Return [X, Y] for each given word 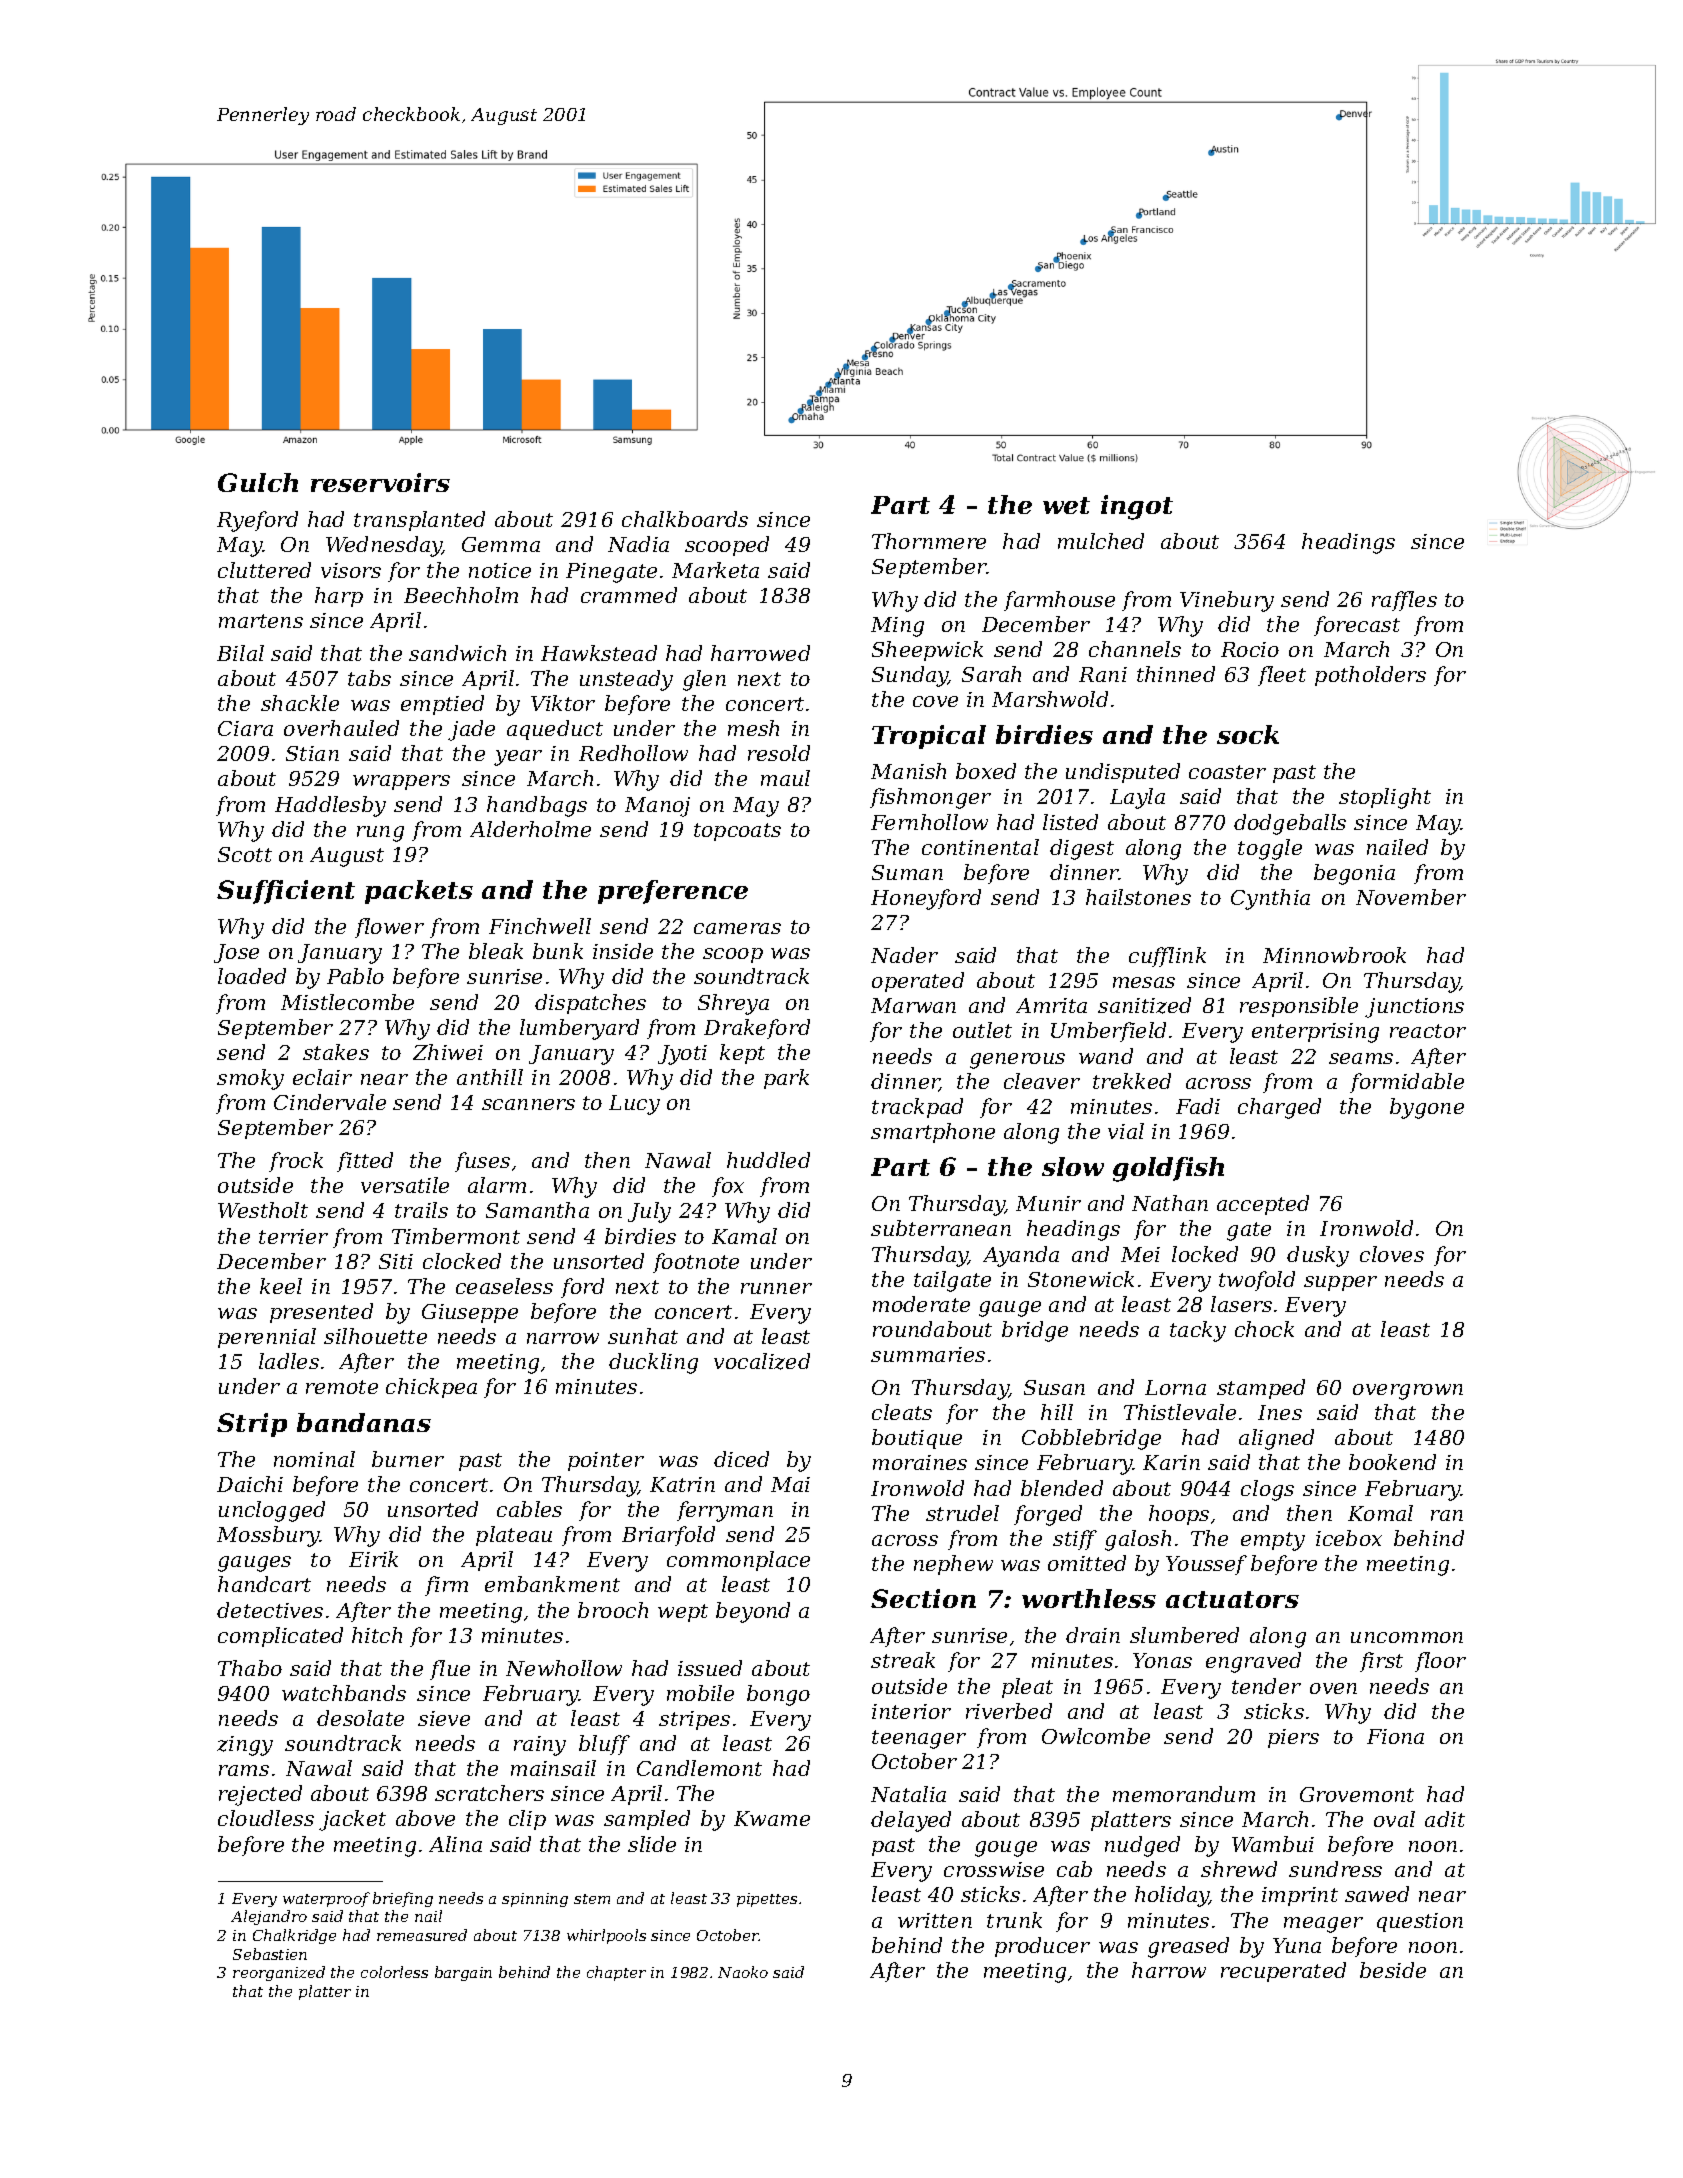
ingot [1137, 507]
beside [1393, 1970]
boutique [917, 1439]
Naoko [743, 1972]
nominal [314, 1459]
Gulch [258, 482]
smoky [250, 1079]
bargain [463, 1973]
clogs [1267, 1490]
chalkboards [685, 519]
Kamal [744, 1236]
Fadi [1198, 1106]
